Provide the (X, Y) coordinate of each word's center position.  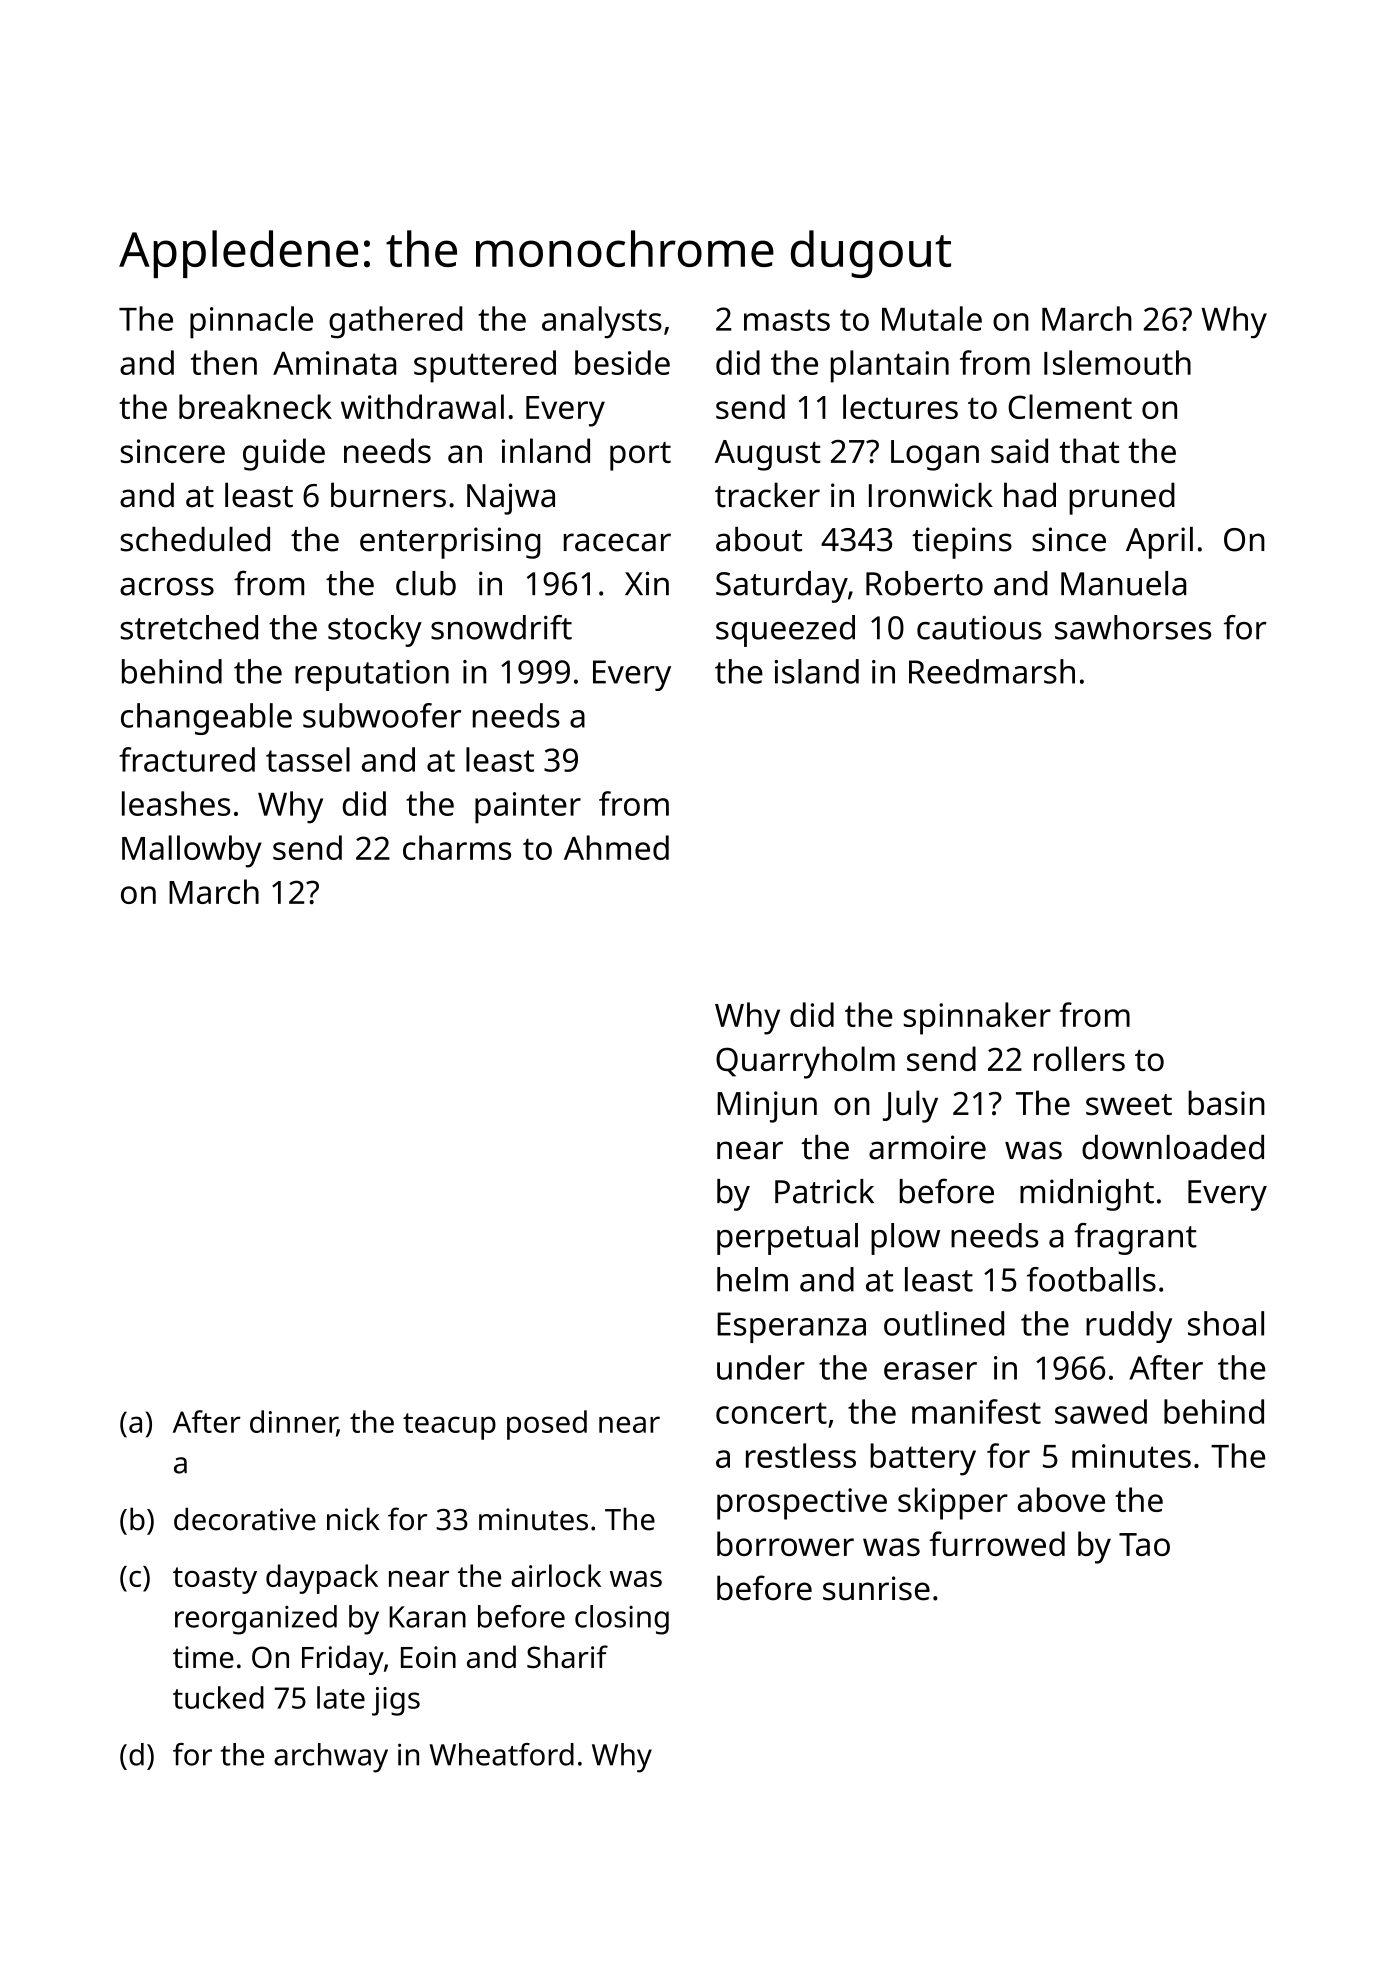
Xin (647, 583)
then (224, 362)
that (1089, 450)
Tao (1144, 1544)
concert (771, 1413)
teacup (449, 1426)
